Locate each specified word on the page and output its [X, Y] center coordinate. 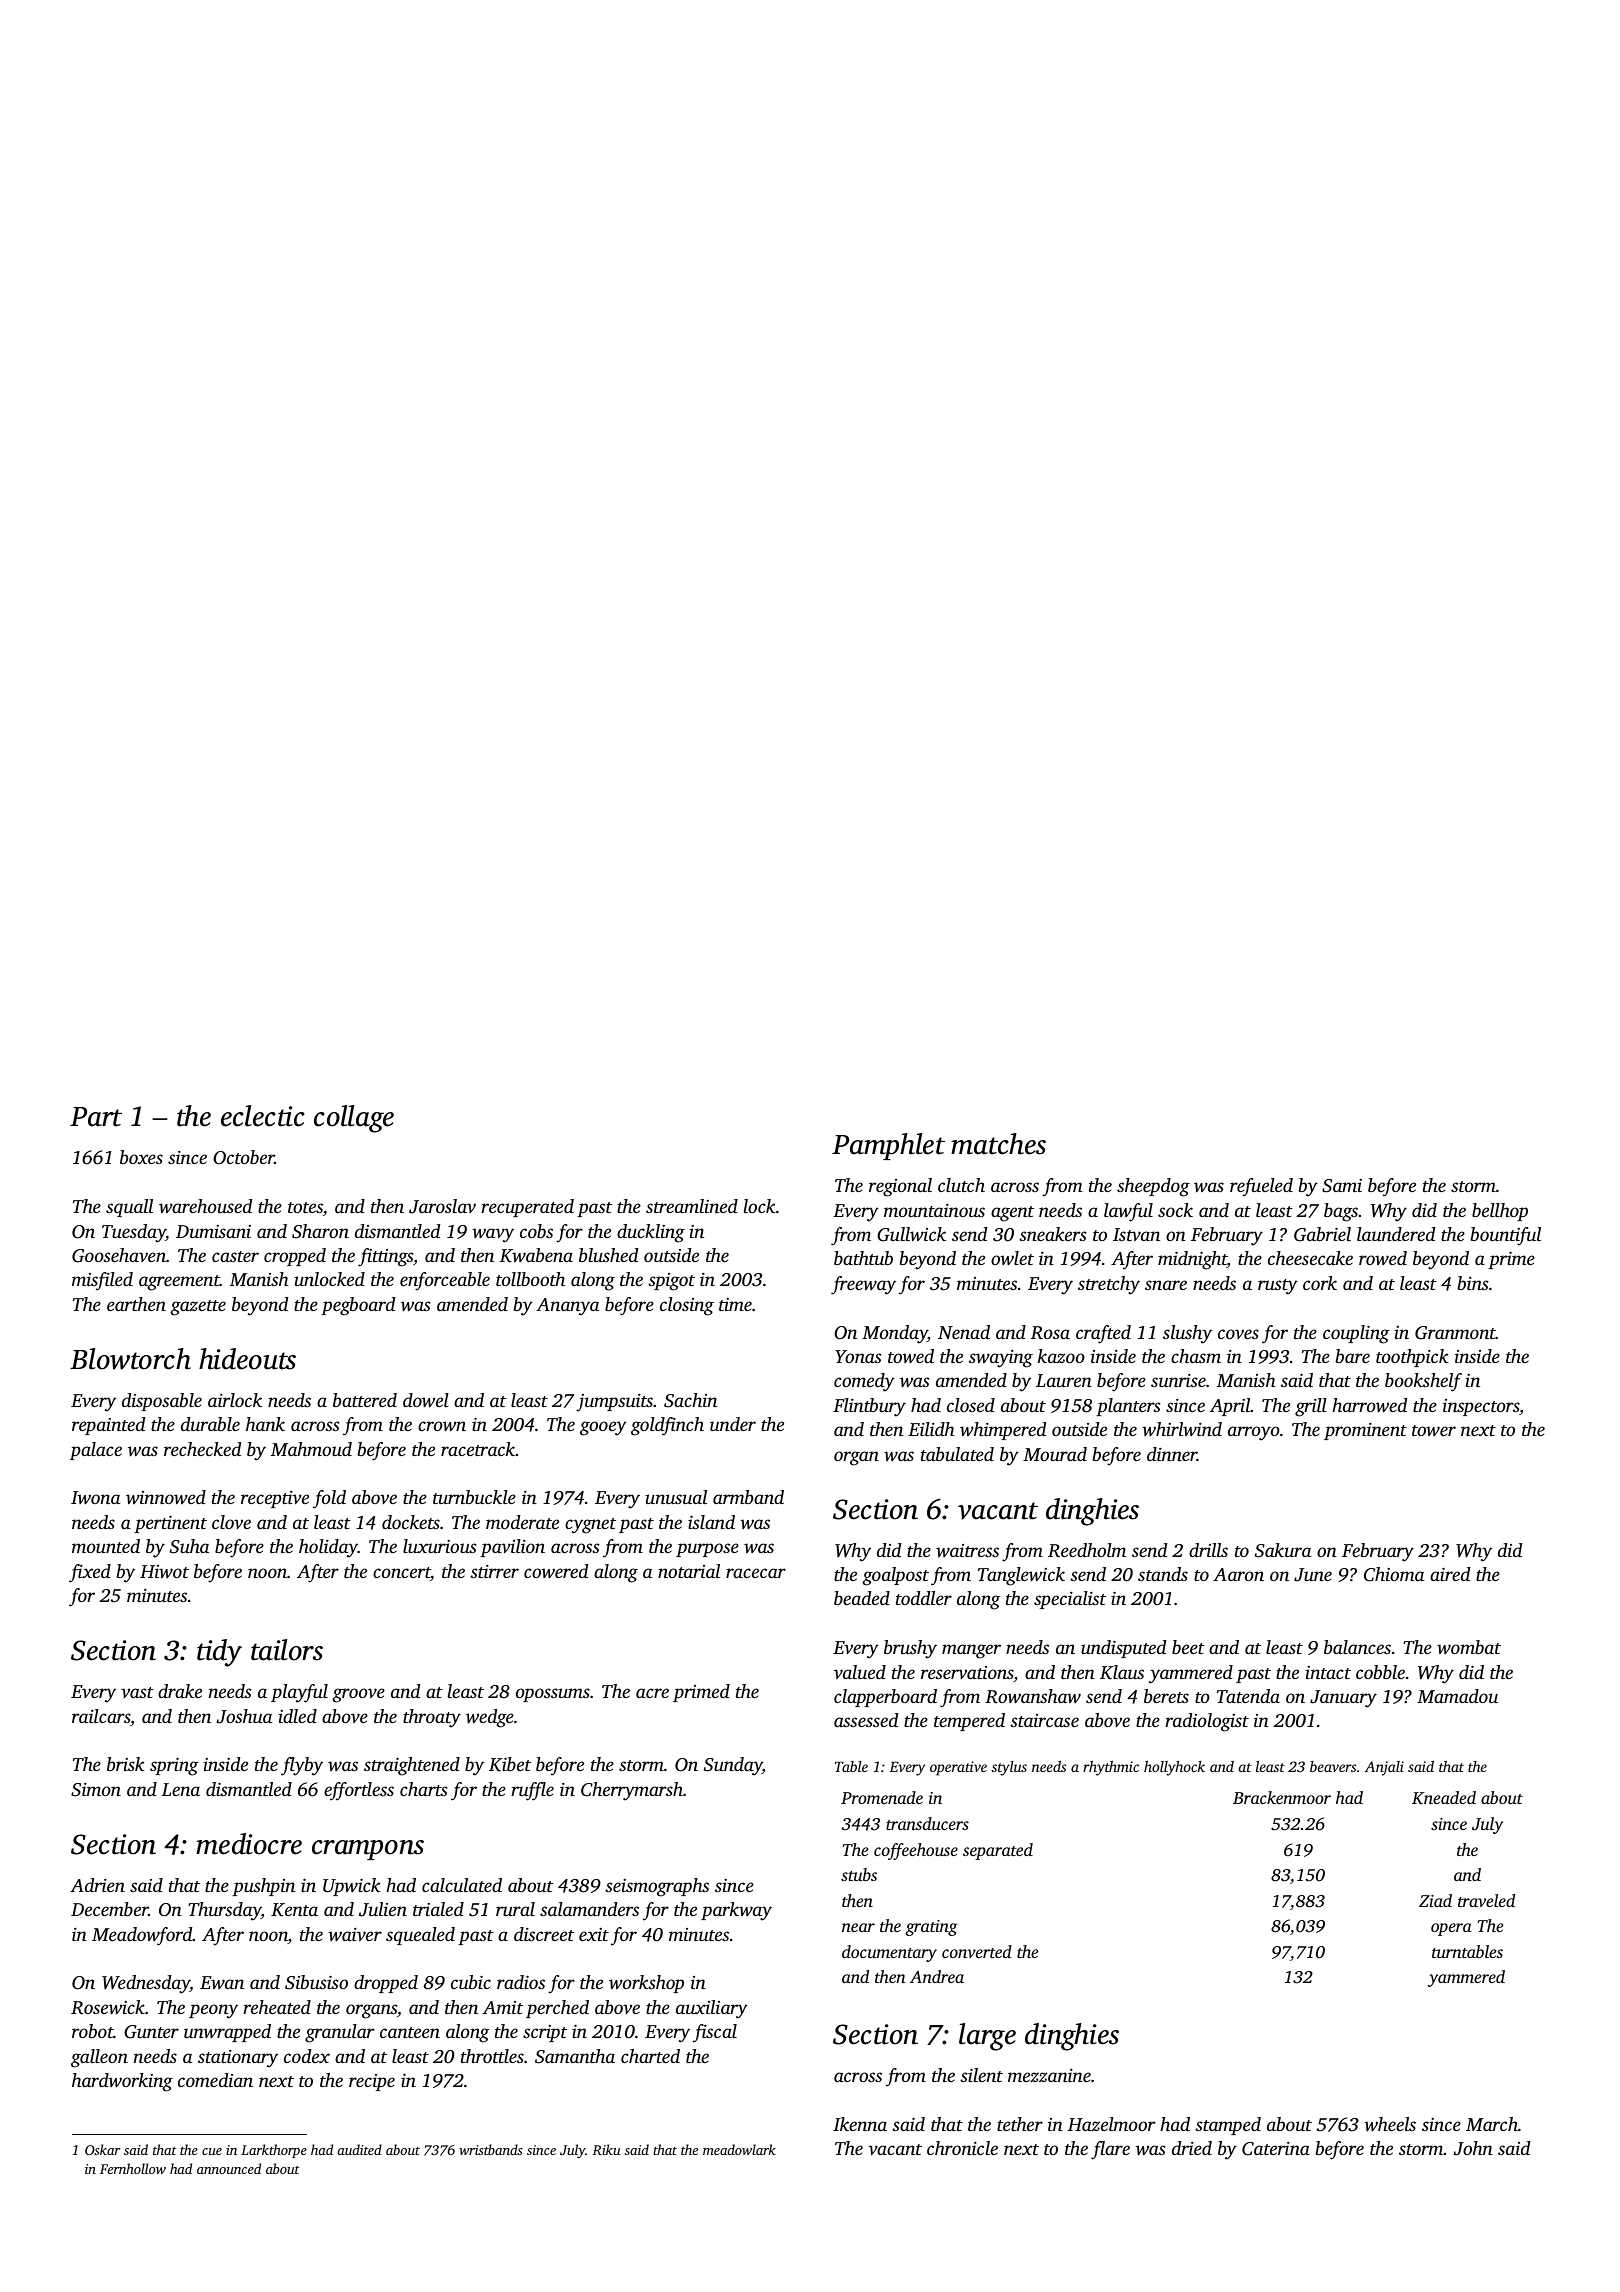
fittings [385, 1257]
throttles [492, 2056]
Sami [1342, 1186]
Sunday [733, 1766]
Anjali [1384, 1768]
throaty [432, 1718]
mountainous [934, 1210]
